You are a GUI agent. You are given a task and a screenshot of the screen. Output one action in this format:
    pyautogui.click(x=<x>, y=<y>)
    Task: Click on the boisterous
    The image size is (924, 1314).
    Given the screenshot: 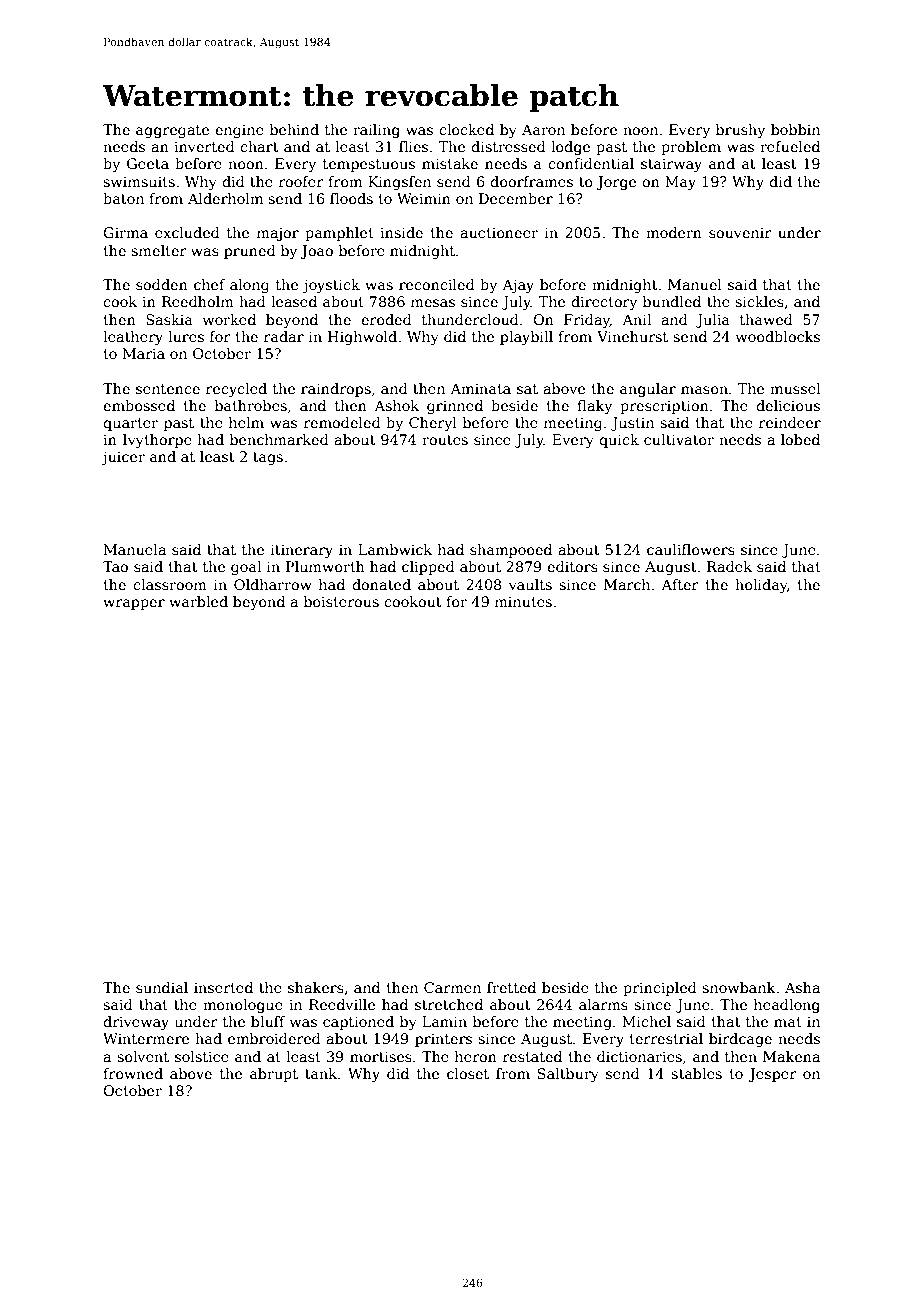 What is the action you would take?
    pyautogui.click(x=341, y=601)
